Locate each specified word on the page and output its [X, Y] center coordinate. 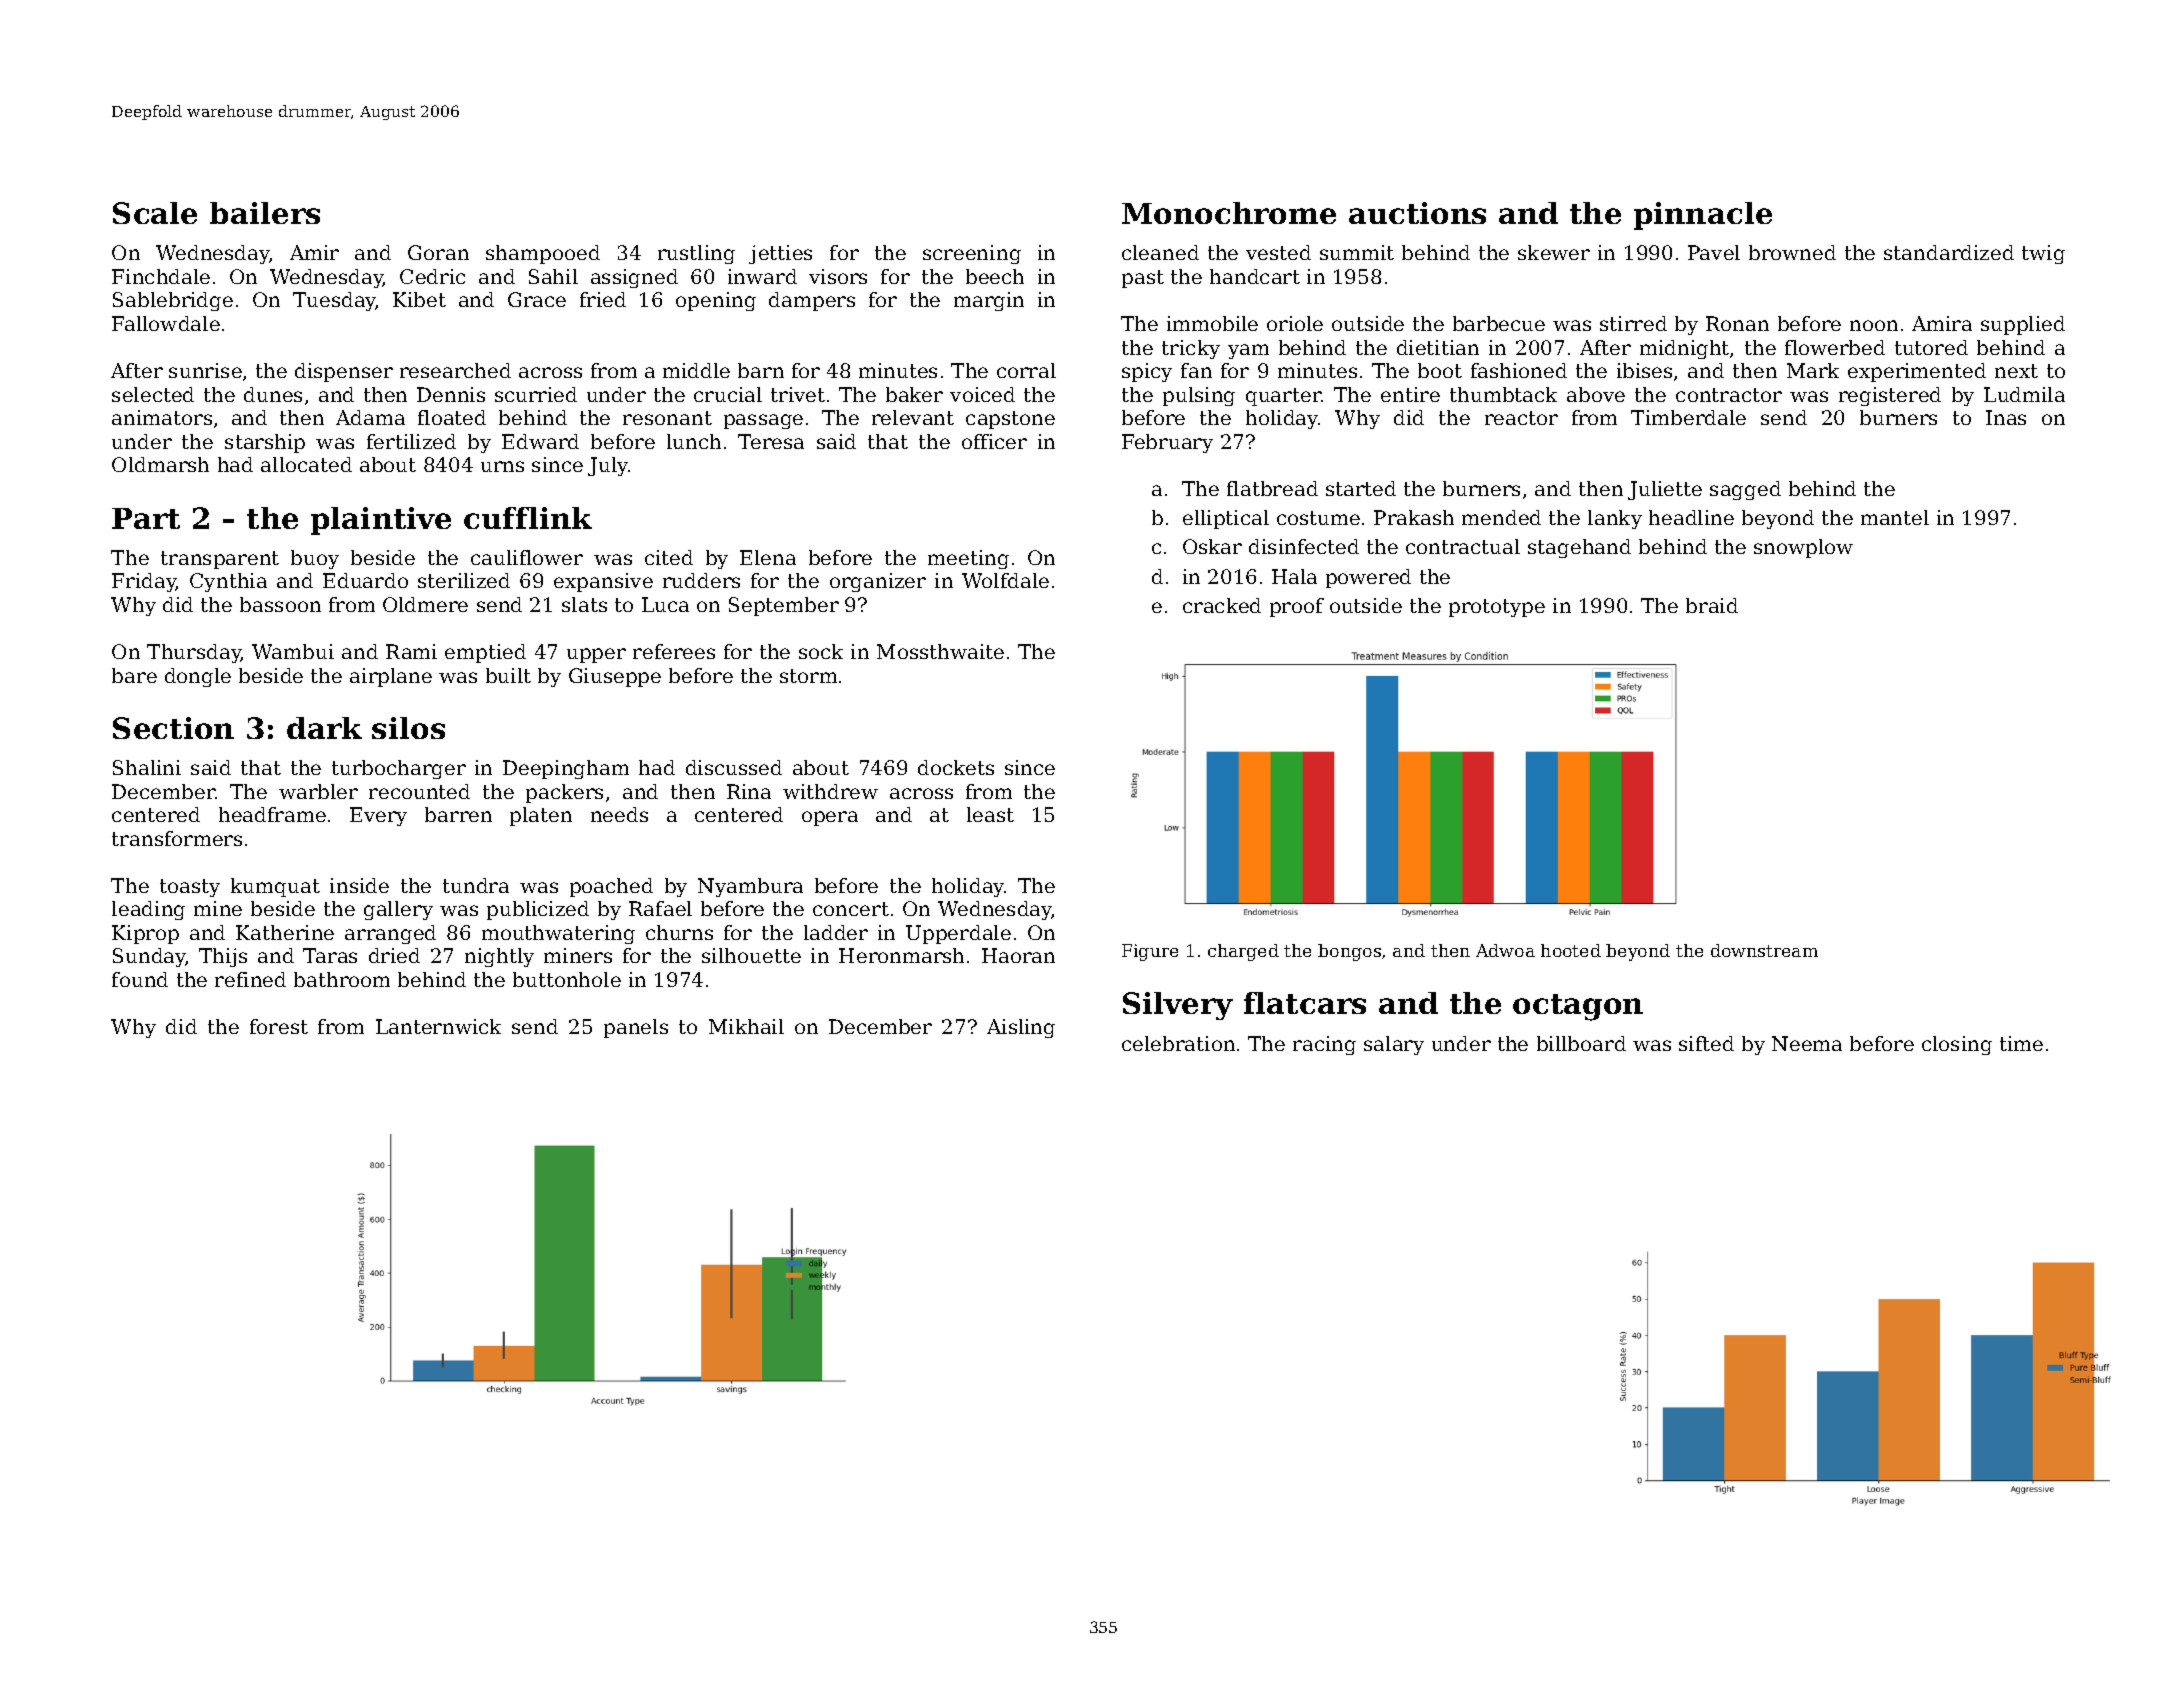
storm [808, 676]
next [2016, 371]
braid [1712, 605]
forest [279, 1026]
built [508, 675]
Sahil [553, 276]
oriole [1295, 323]
